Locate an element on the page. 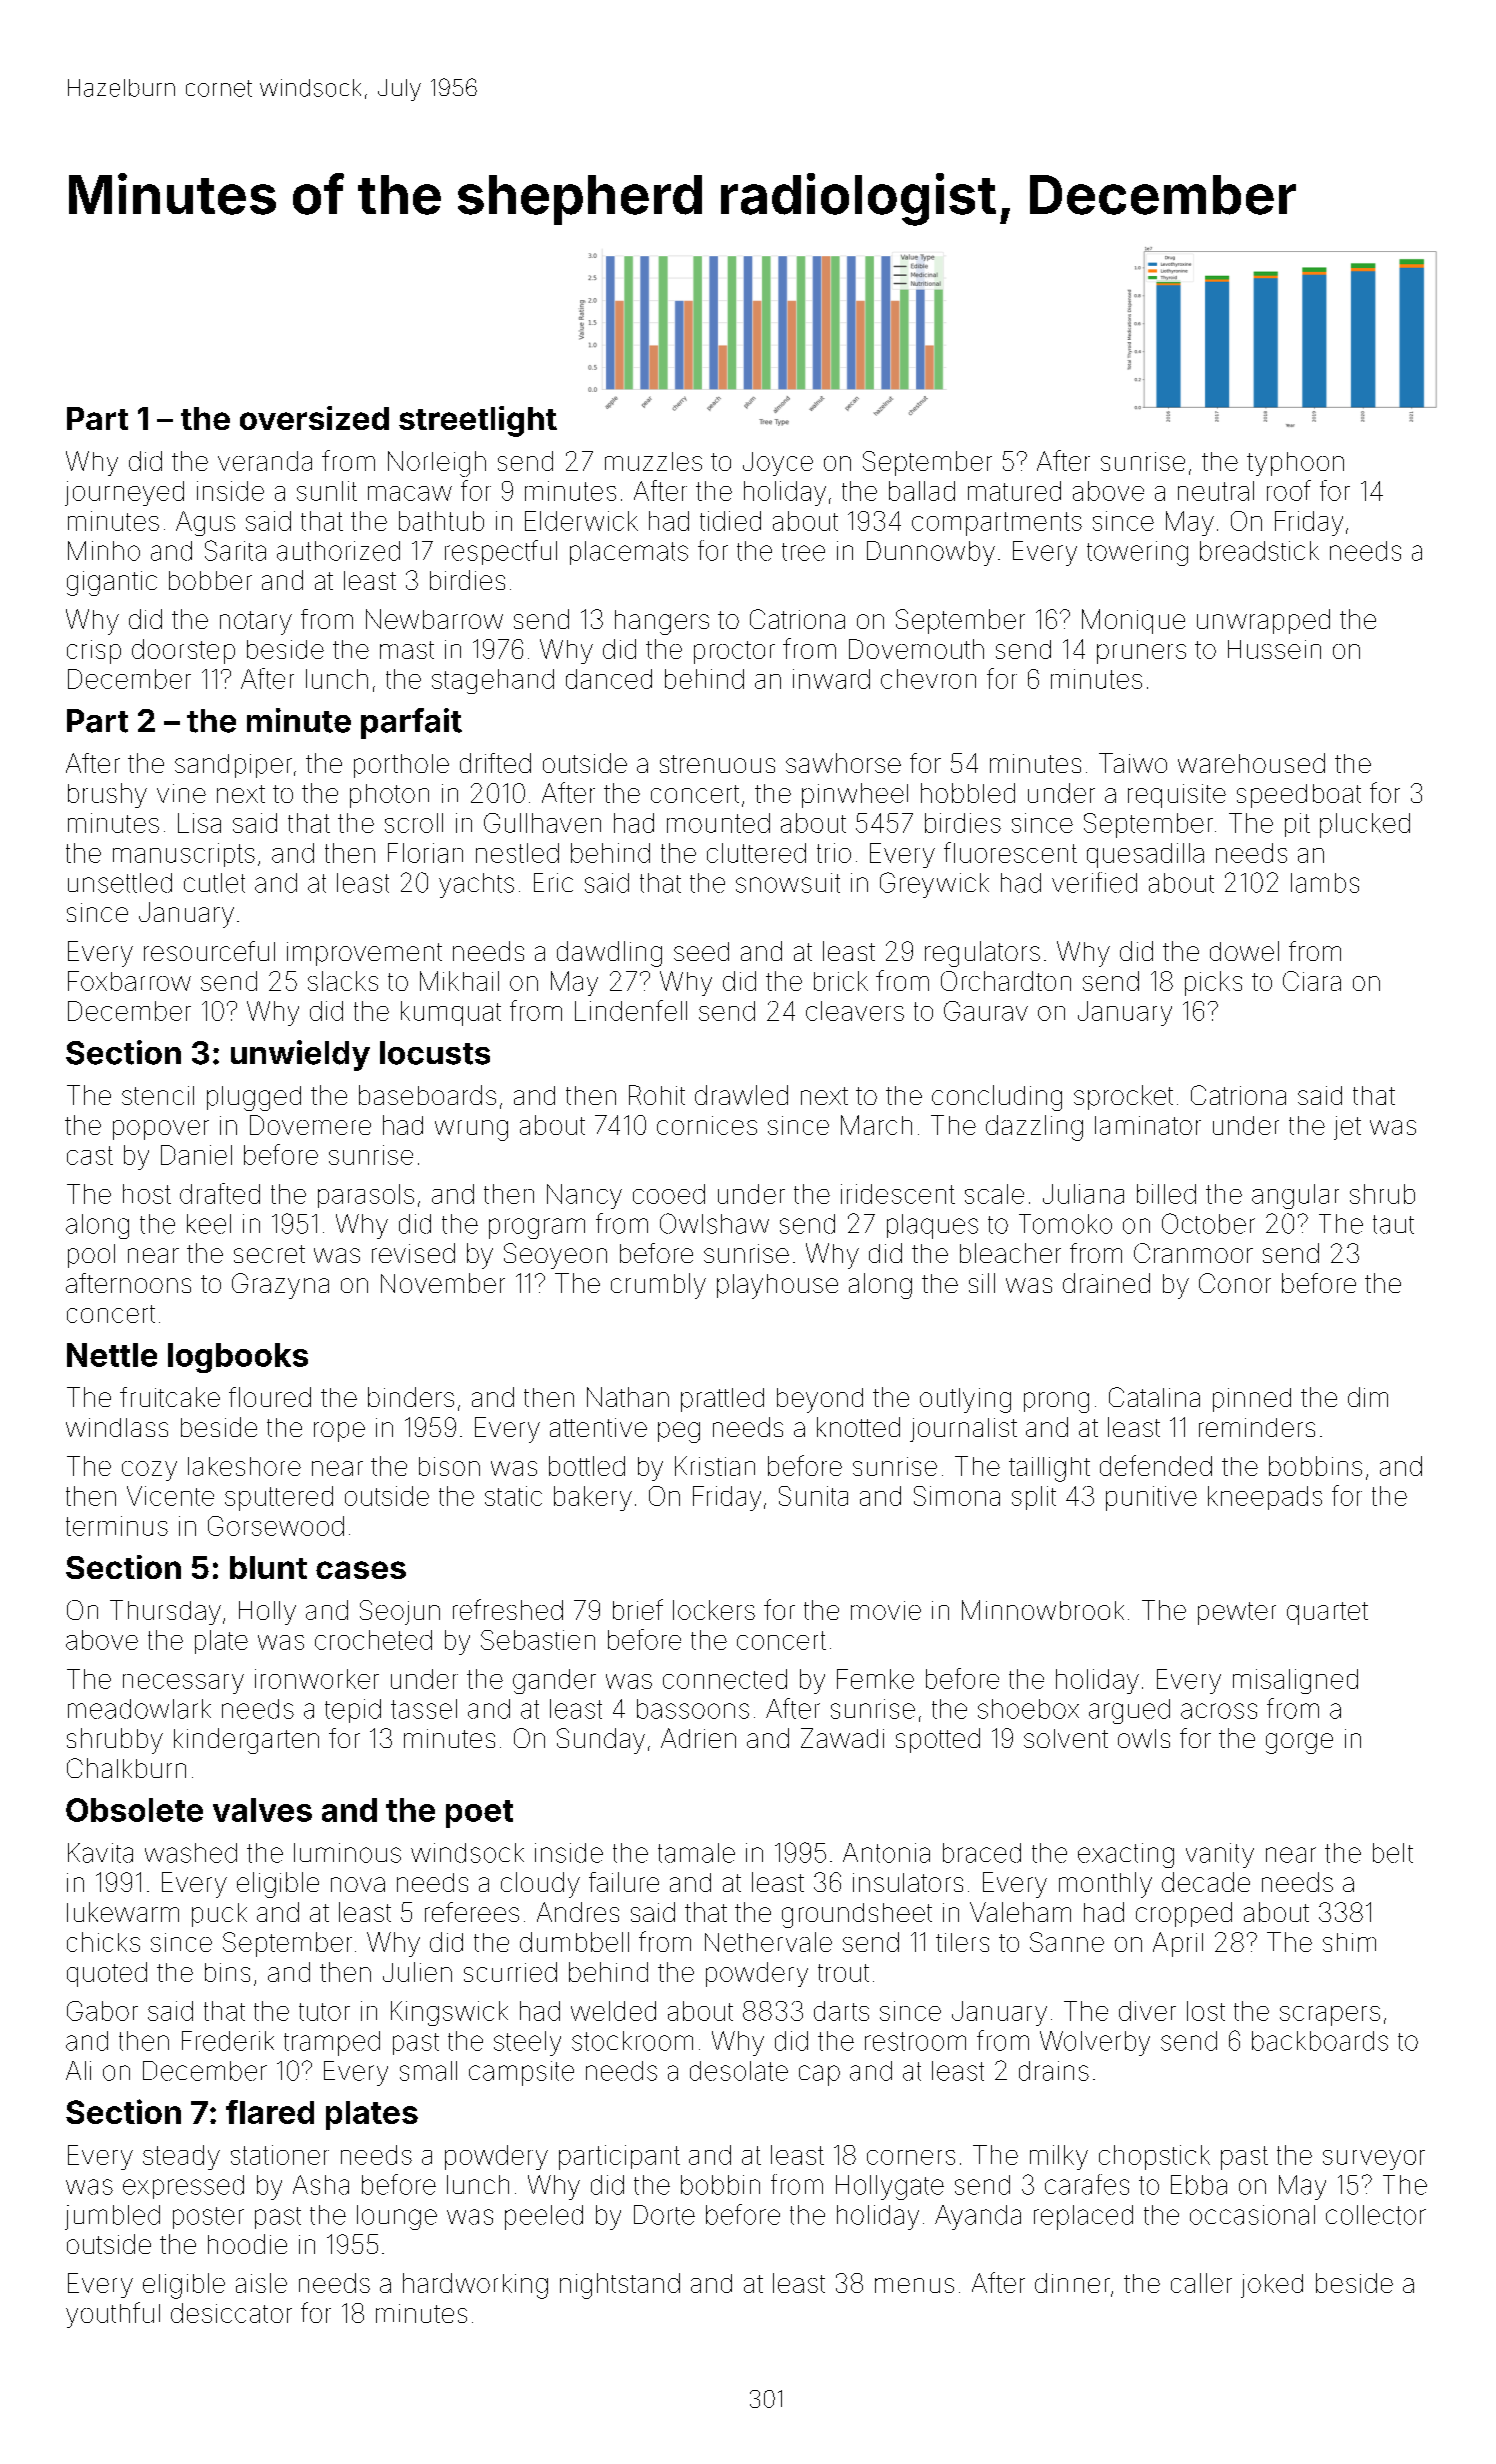 Image resolution: width=1496 pixels, height=2464 pixels. Gaurav is located at coordinates (986, 1011).
